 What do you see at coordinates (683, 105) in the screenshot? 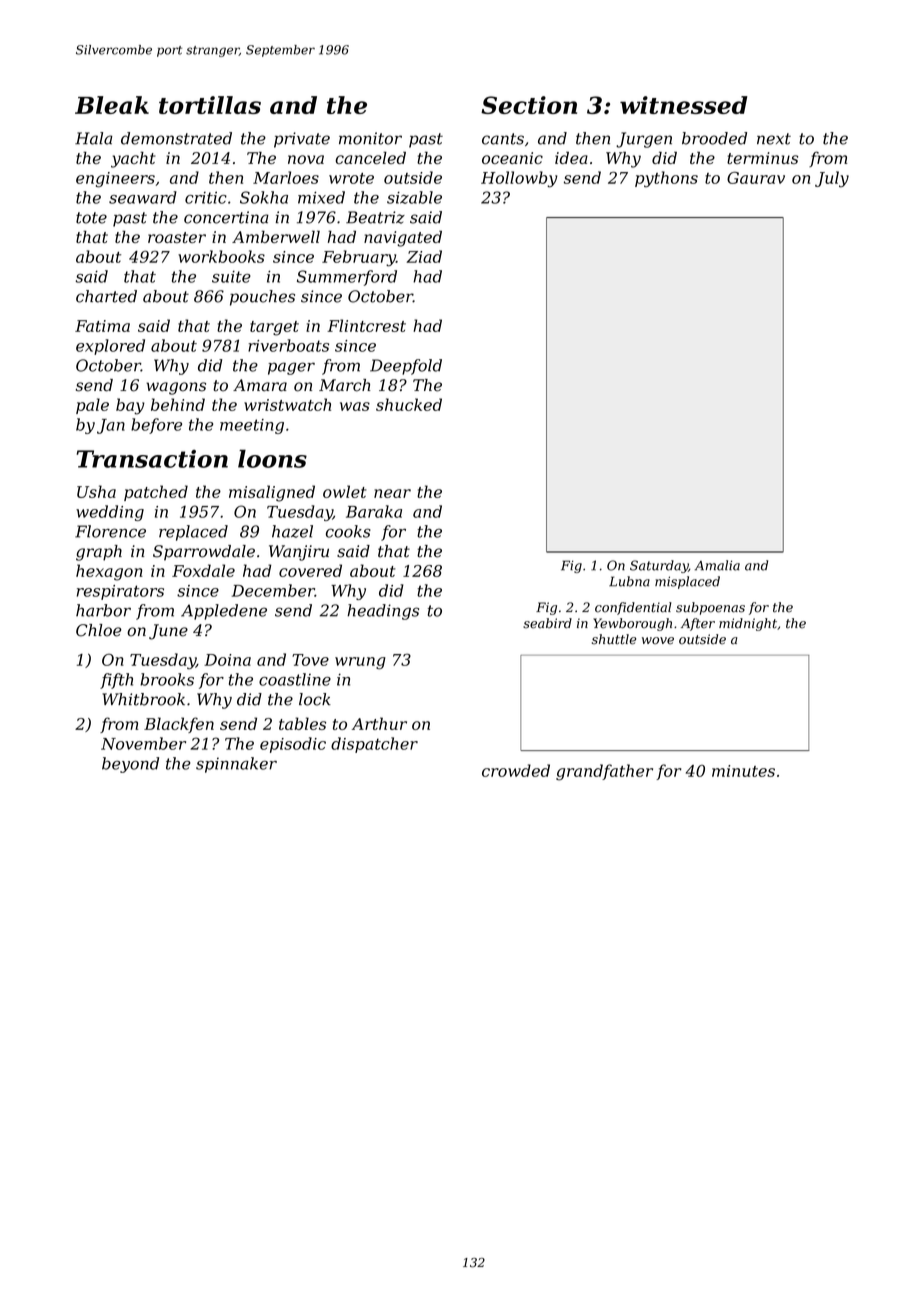
I see `witnessed` at bounding box center [683, 105].
